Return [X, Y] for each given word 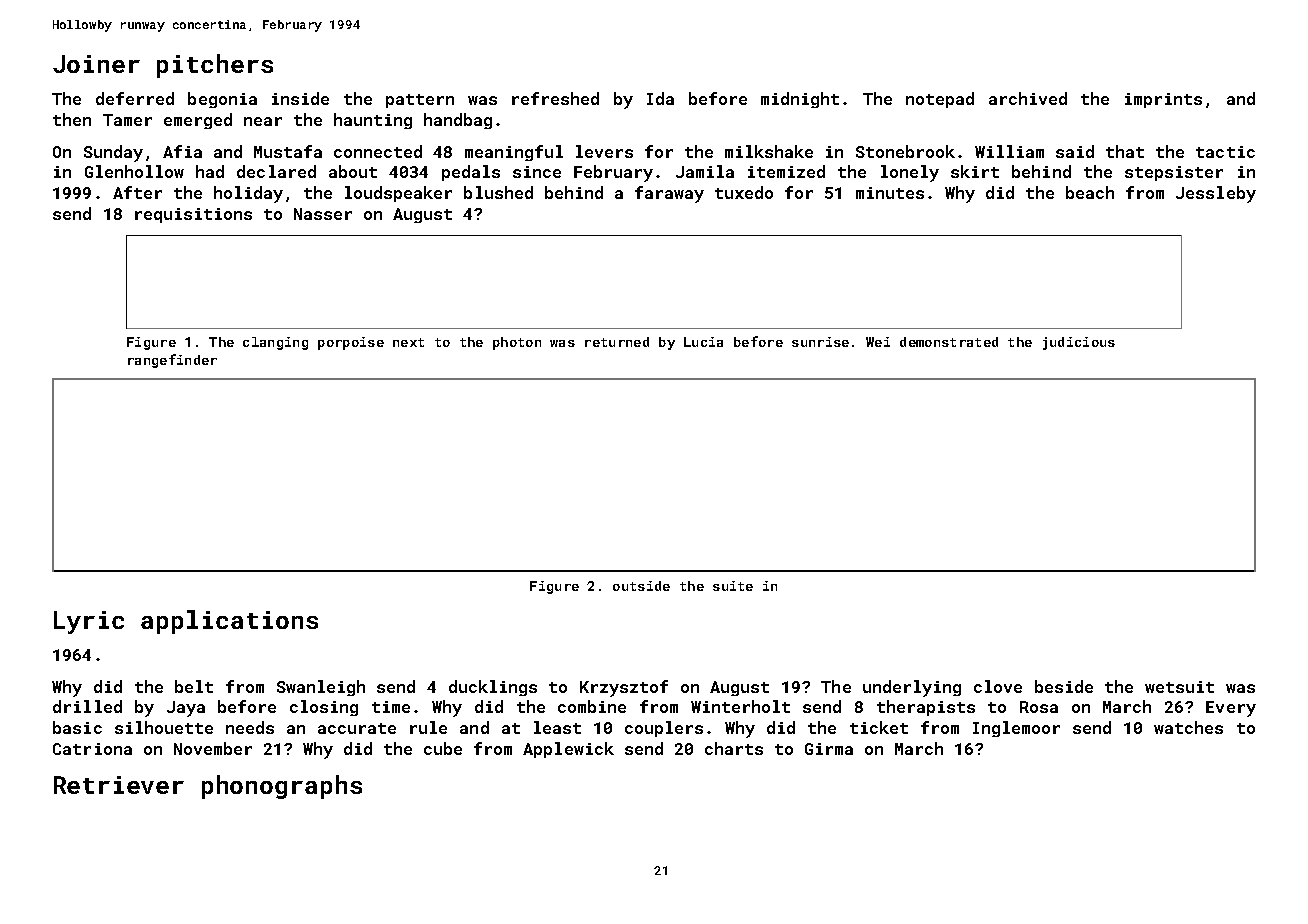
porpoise [351, 343]
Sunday [113, 153]
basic [77, 727]
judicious [1079, 343]
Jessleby [1216, 194]
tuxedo [744, 192]
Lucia [703, 342]
